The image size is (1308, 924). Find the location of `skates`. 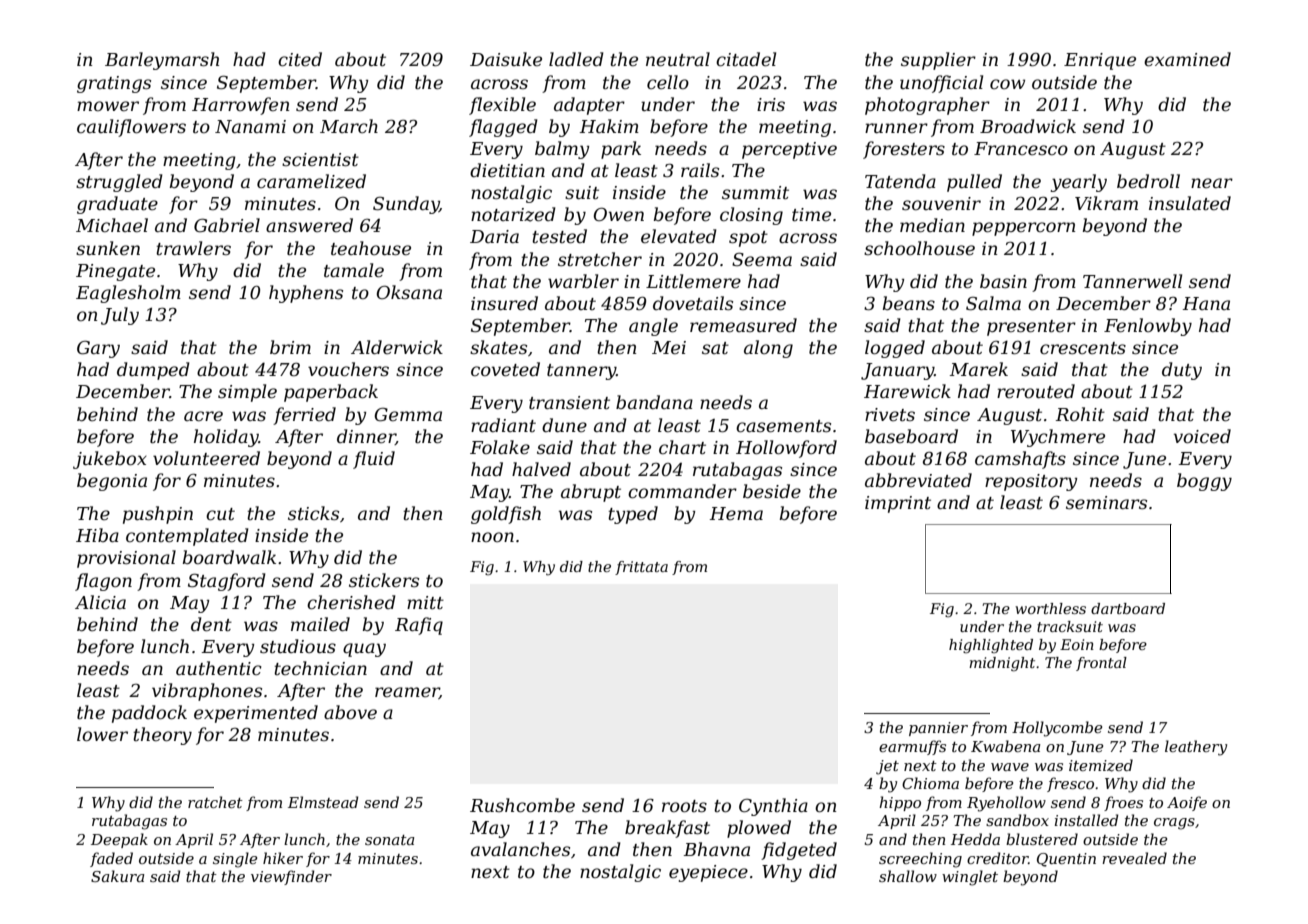

skates is located at coordinates (498, 347).
